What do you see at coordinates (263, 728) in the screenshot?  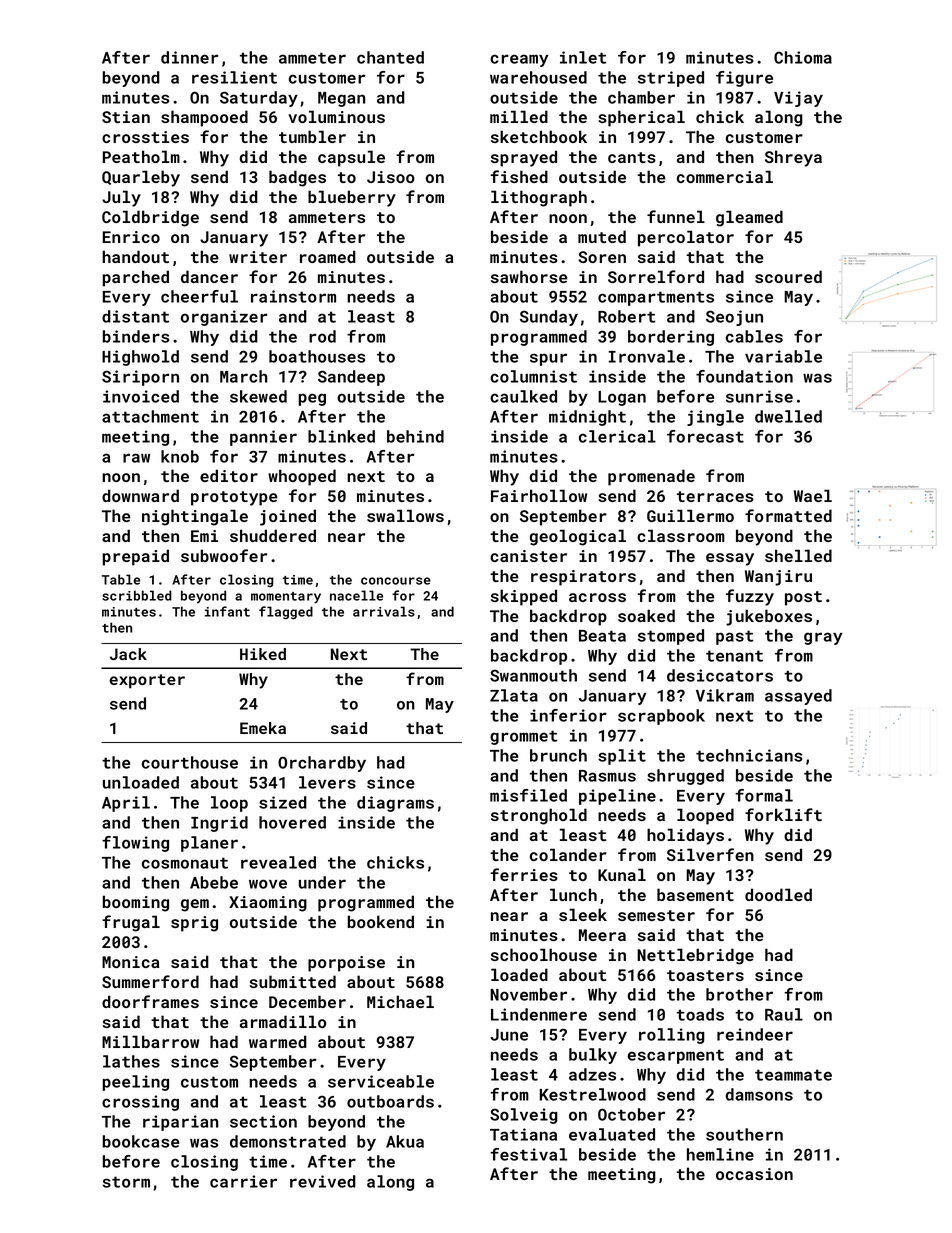 I see `Emeka` at bounding box center [263, 728].
